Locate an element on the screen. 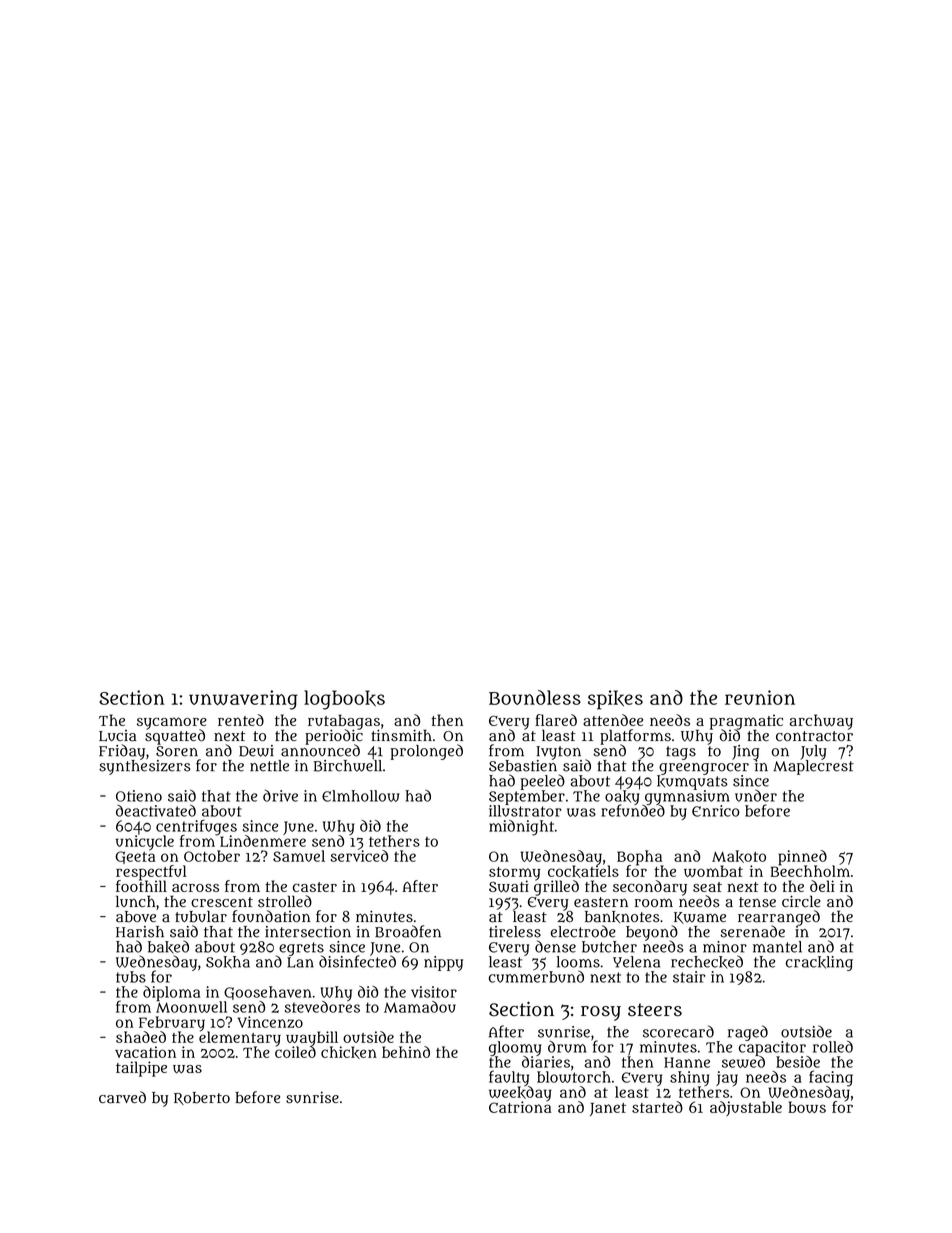 The width and height of the screenshot is (952, 1233). stair is located at coordinates (689, 977).
